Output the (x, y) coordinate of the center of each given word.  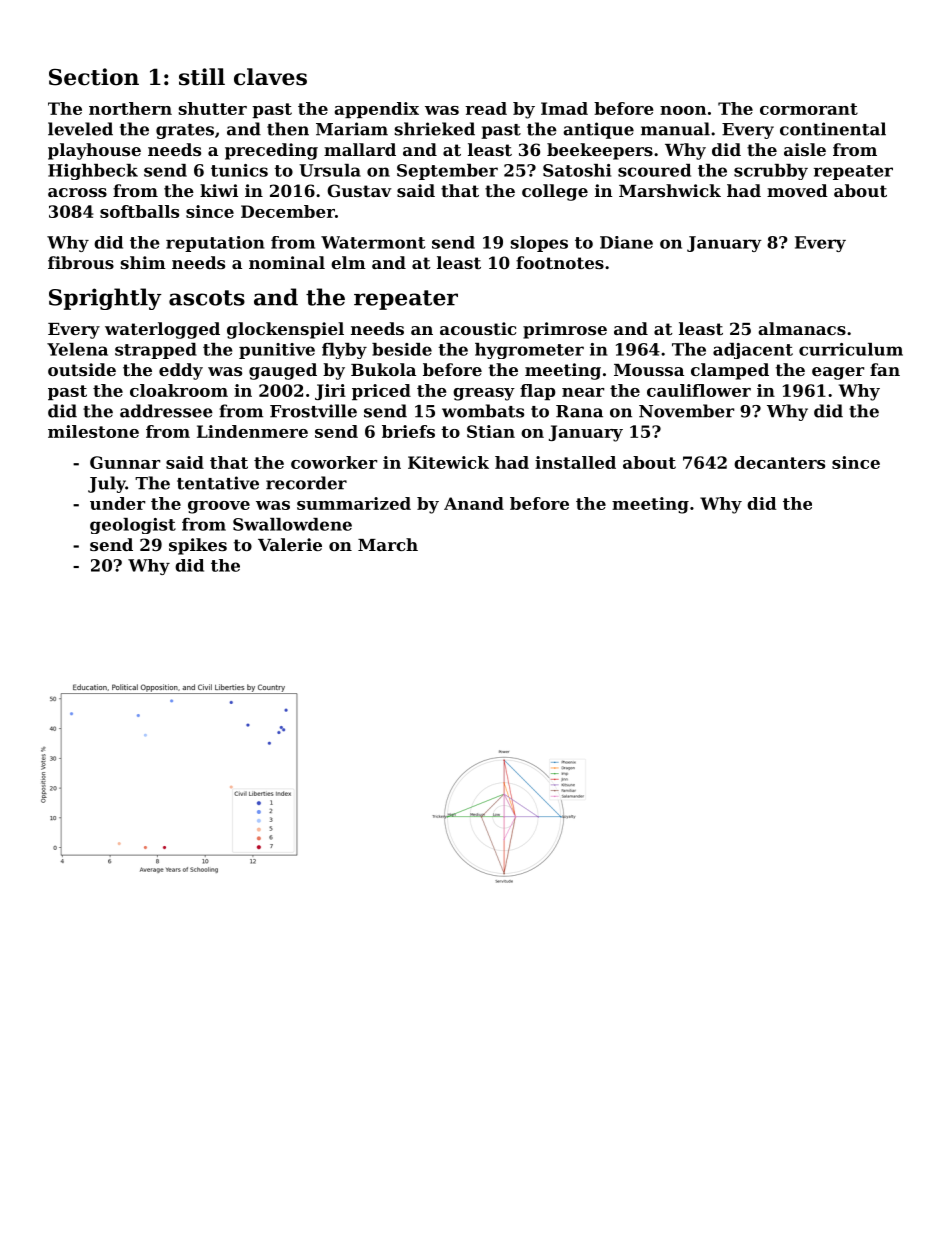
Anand (474, 503)
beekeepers (600, 151)
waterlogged (162, 330)
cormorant (809, 109)
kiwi (219, 190)
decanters (779, 462)
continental (833, 129)
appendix (376, 110)
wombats (483, 411)
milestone (93, 431)
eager (838, 373)
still (202, 77)
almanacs (802, 328)
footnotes (560, 262)
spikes (198, 546)
